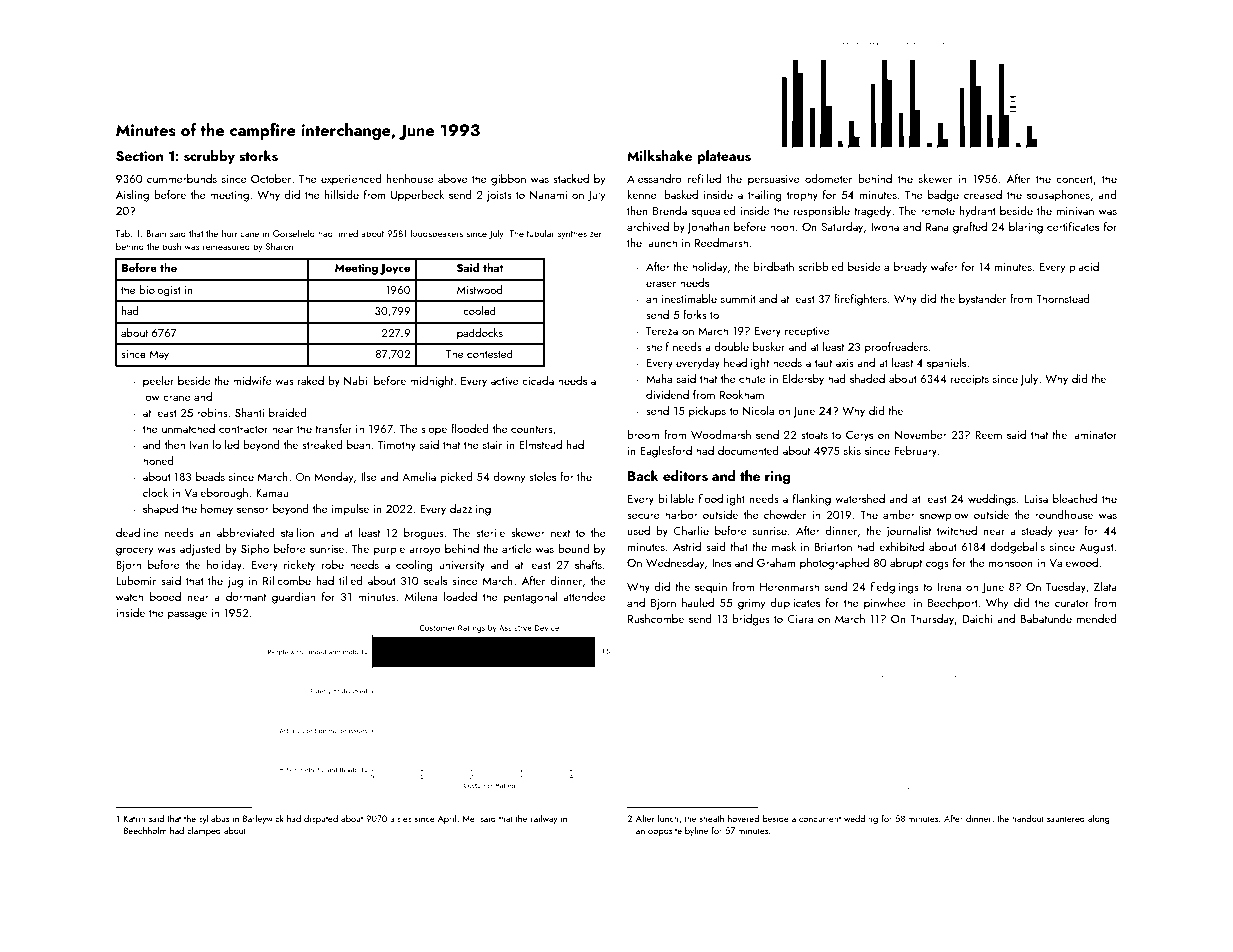 This screenshot has height=952, width=1233. What do you see at coordinates (1058, 196) in the screenshot?
I see `sousaphones` at bounding box center [1058, 196].
